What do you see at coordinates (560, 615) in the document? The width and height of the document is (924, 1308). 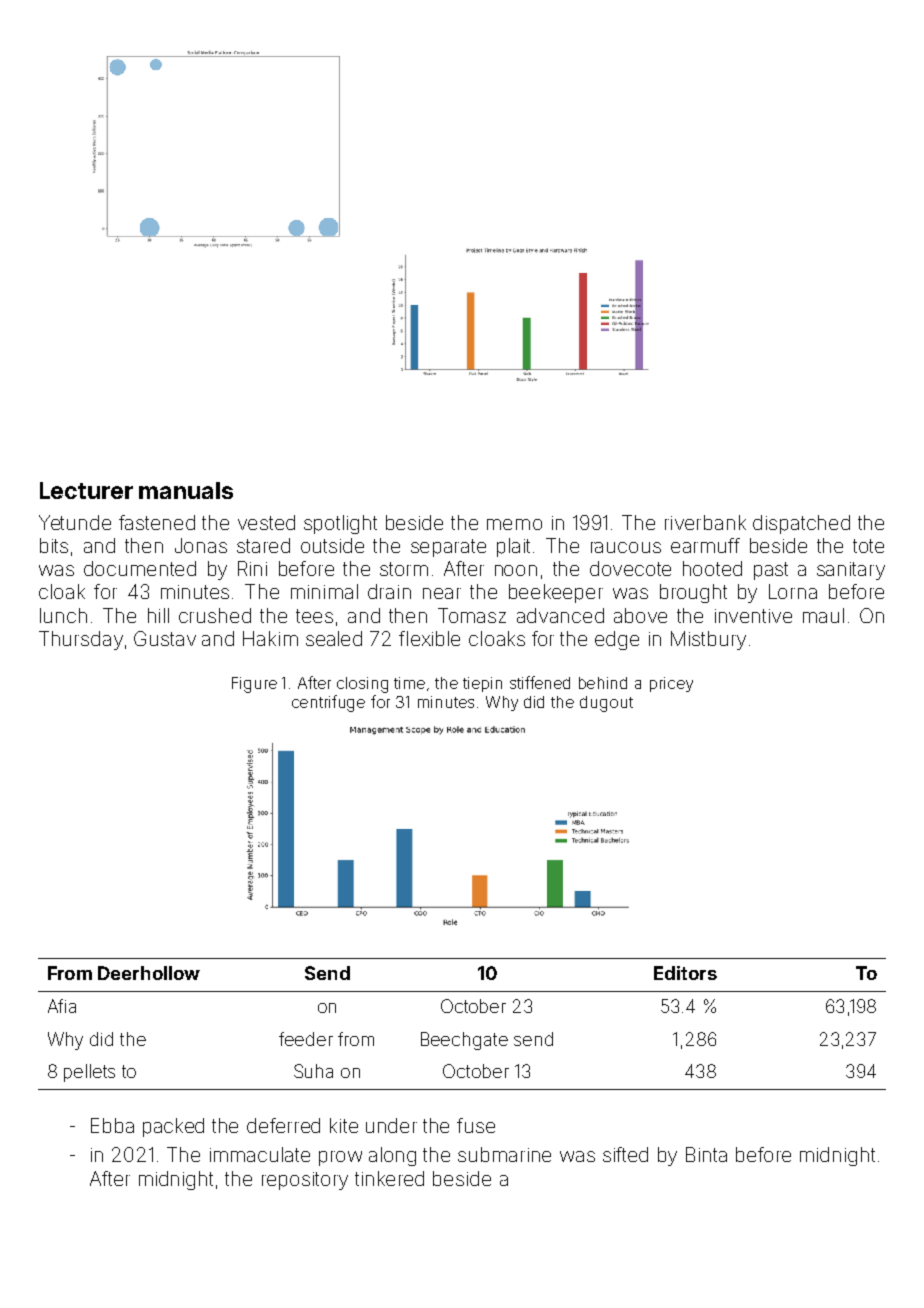 I see `advanced` at bounding box center [560, 615].
